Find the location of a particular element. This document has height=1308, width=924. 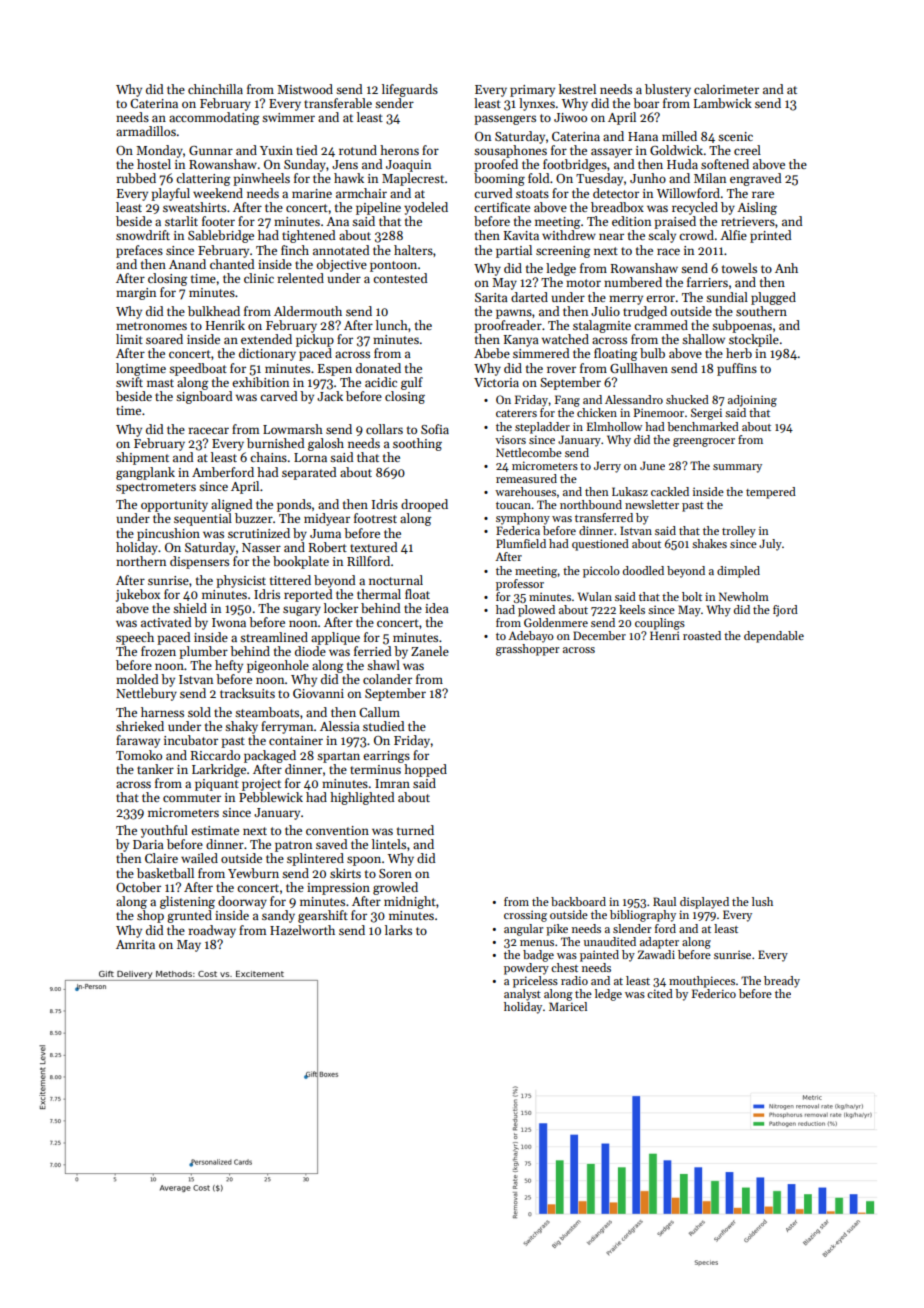

larks is located at coordinates (398, 930).
